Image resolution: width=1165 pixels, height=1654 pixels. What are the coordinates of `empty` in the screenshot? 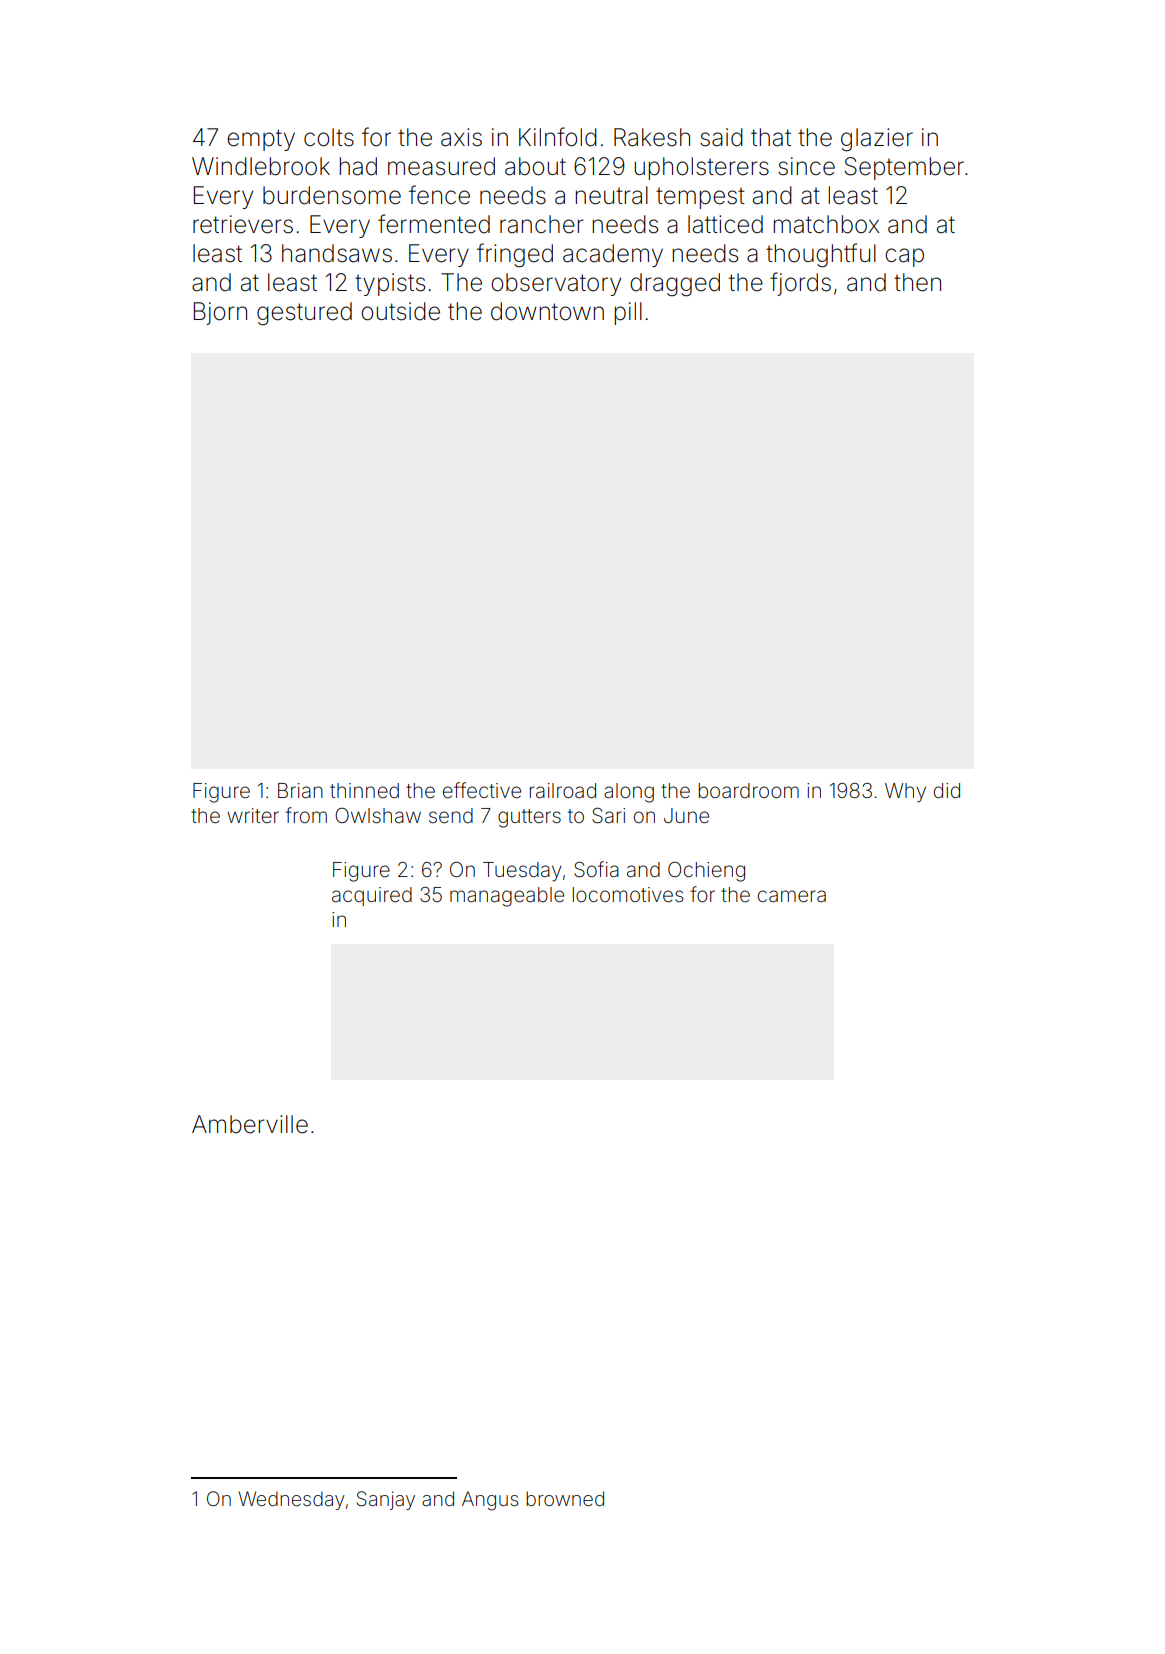 It's located at (261, 140).
